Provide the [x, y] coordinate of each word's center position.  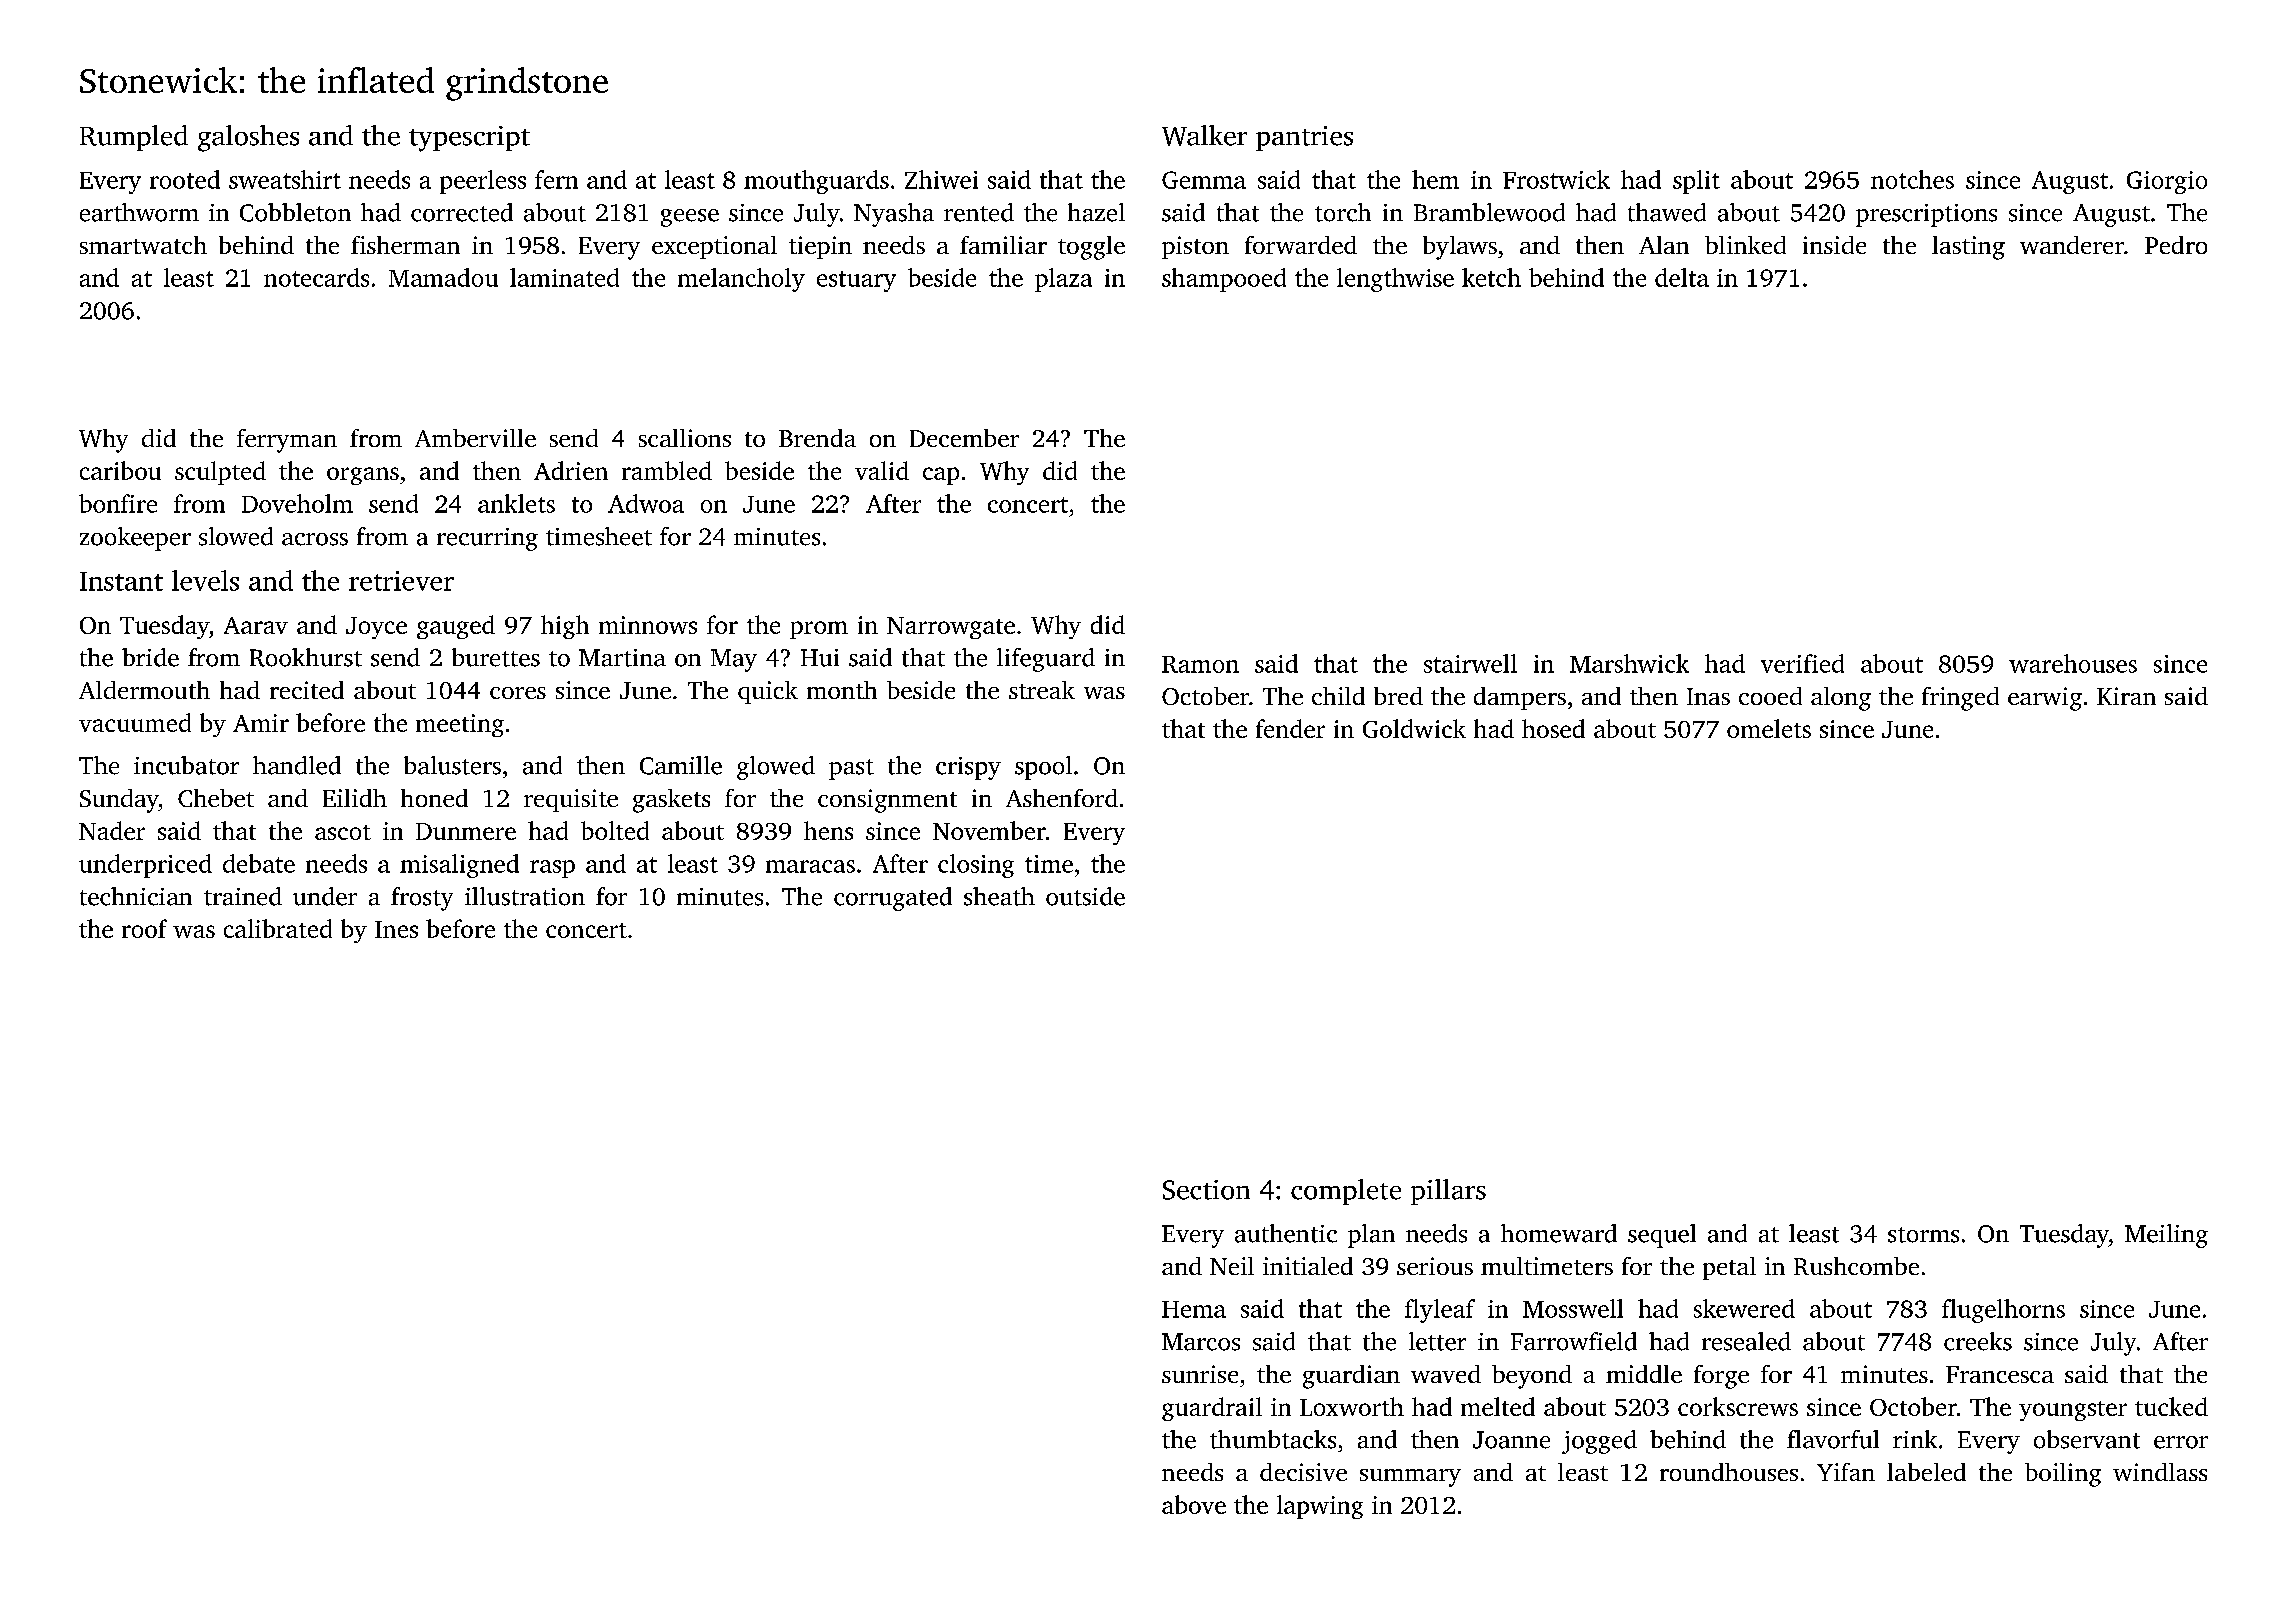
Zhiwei [941, 179]
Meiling [2166, 1236]
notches [1912, 179]
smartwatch [143, 245]
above [1194, 1504]
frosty [422, 899]
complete [1346, 1192]
